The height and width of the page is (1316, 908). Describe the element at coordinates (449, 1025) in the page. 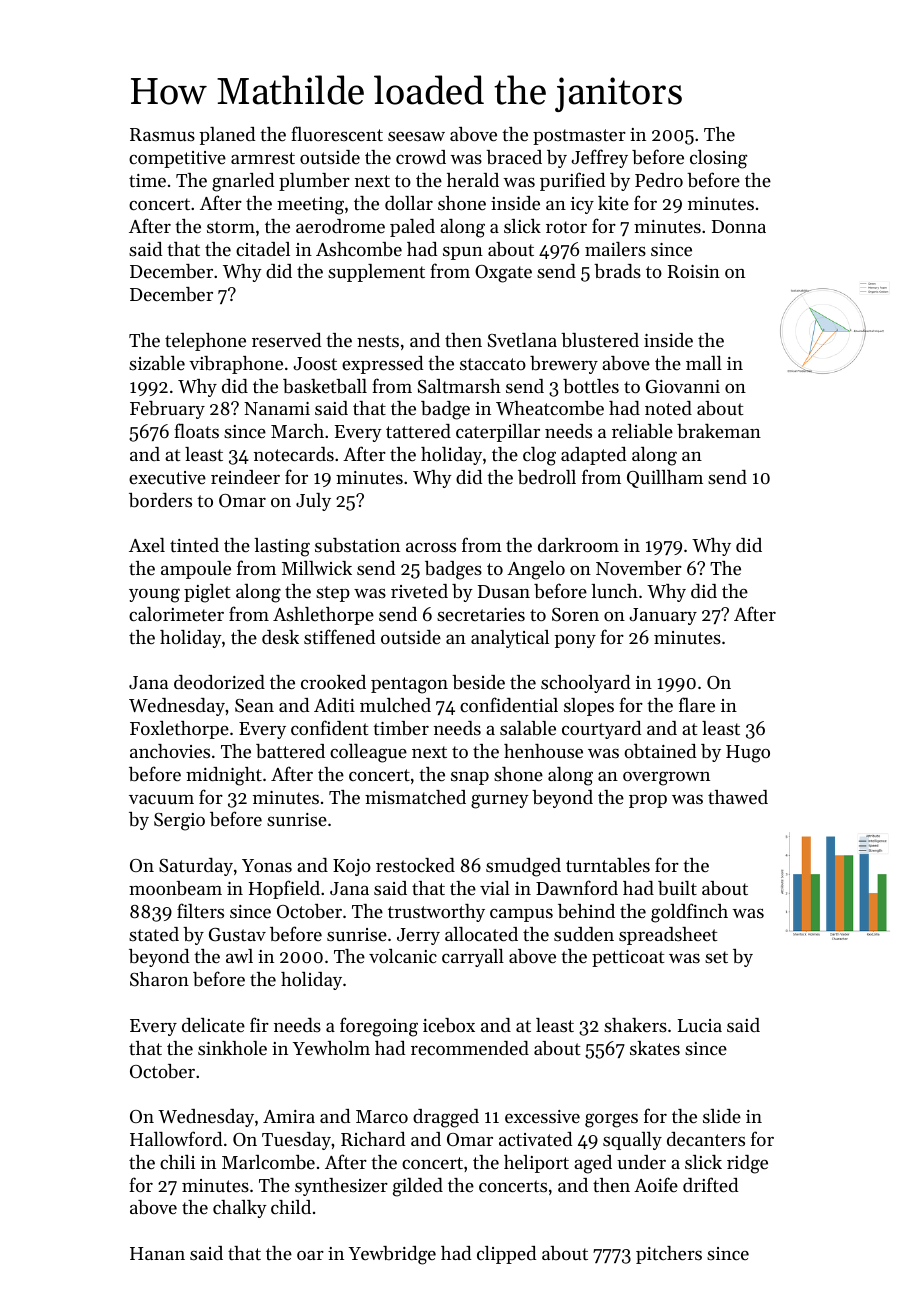

I see `icebox` at that location.
